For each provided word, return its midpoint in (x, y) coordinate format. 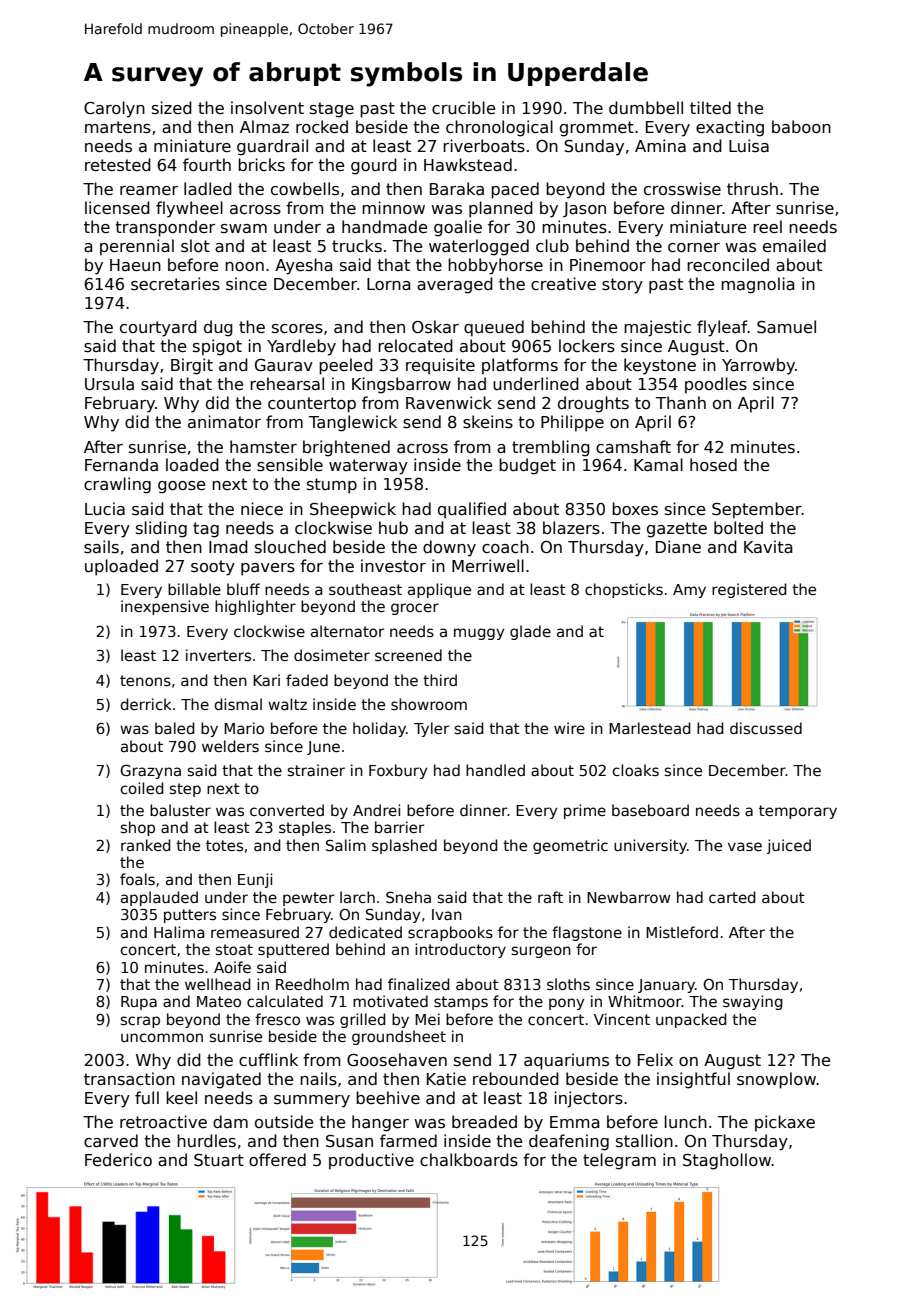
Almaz (264, 126)
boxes (635, 509)
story (622, 286)
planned (501, 209)
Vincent (622, 1019)
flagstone (587, 933)
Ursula (109, 384)
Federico (118, 1159)
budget (527, 466)
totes (224, 845)
